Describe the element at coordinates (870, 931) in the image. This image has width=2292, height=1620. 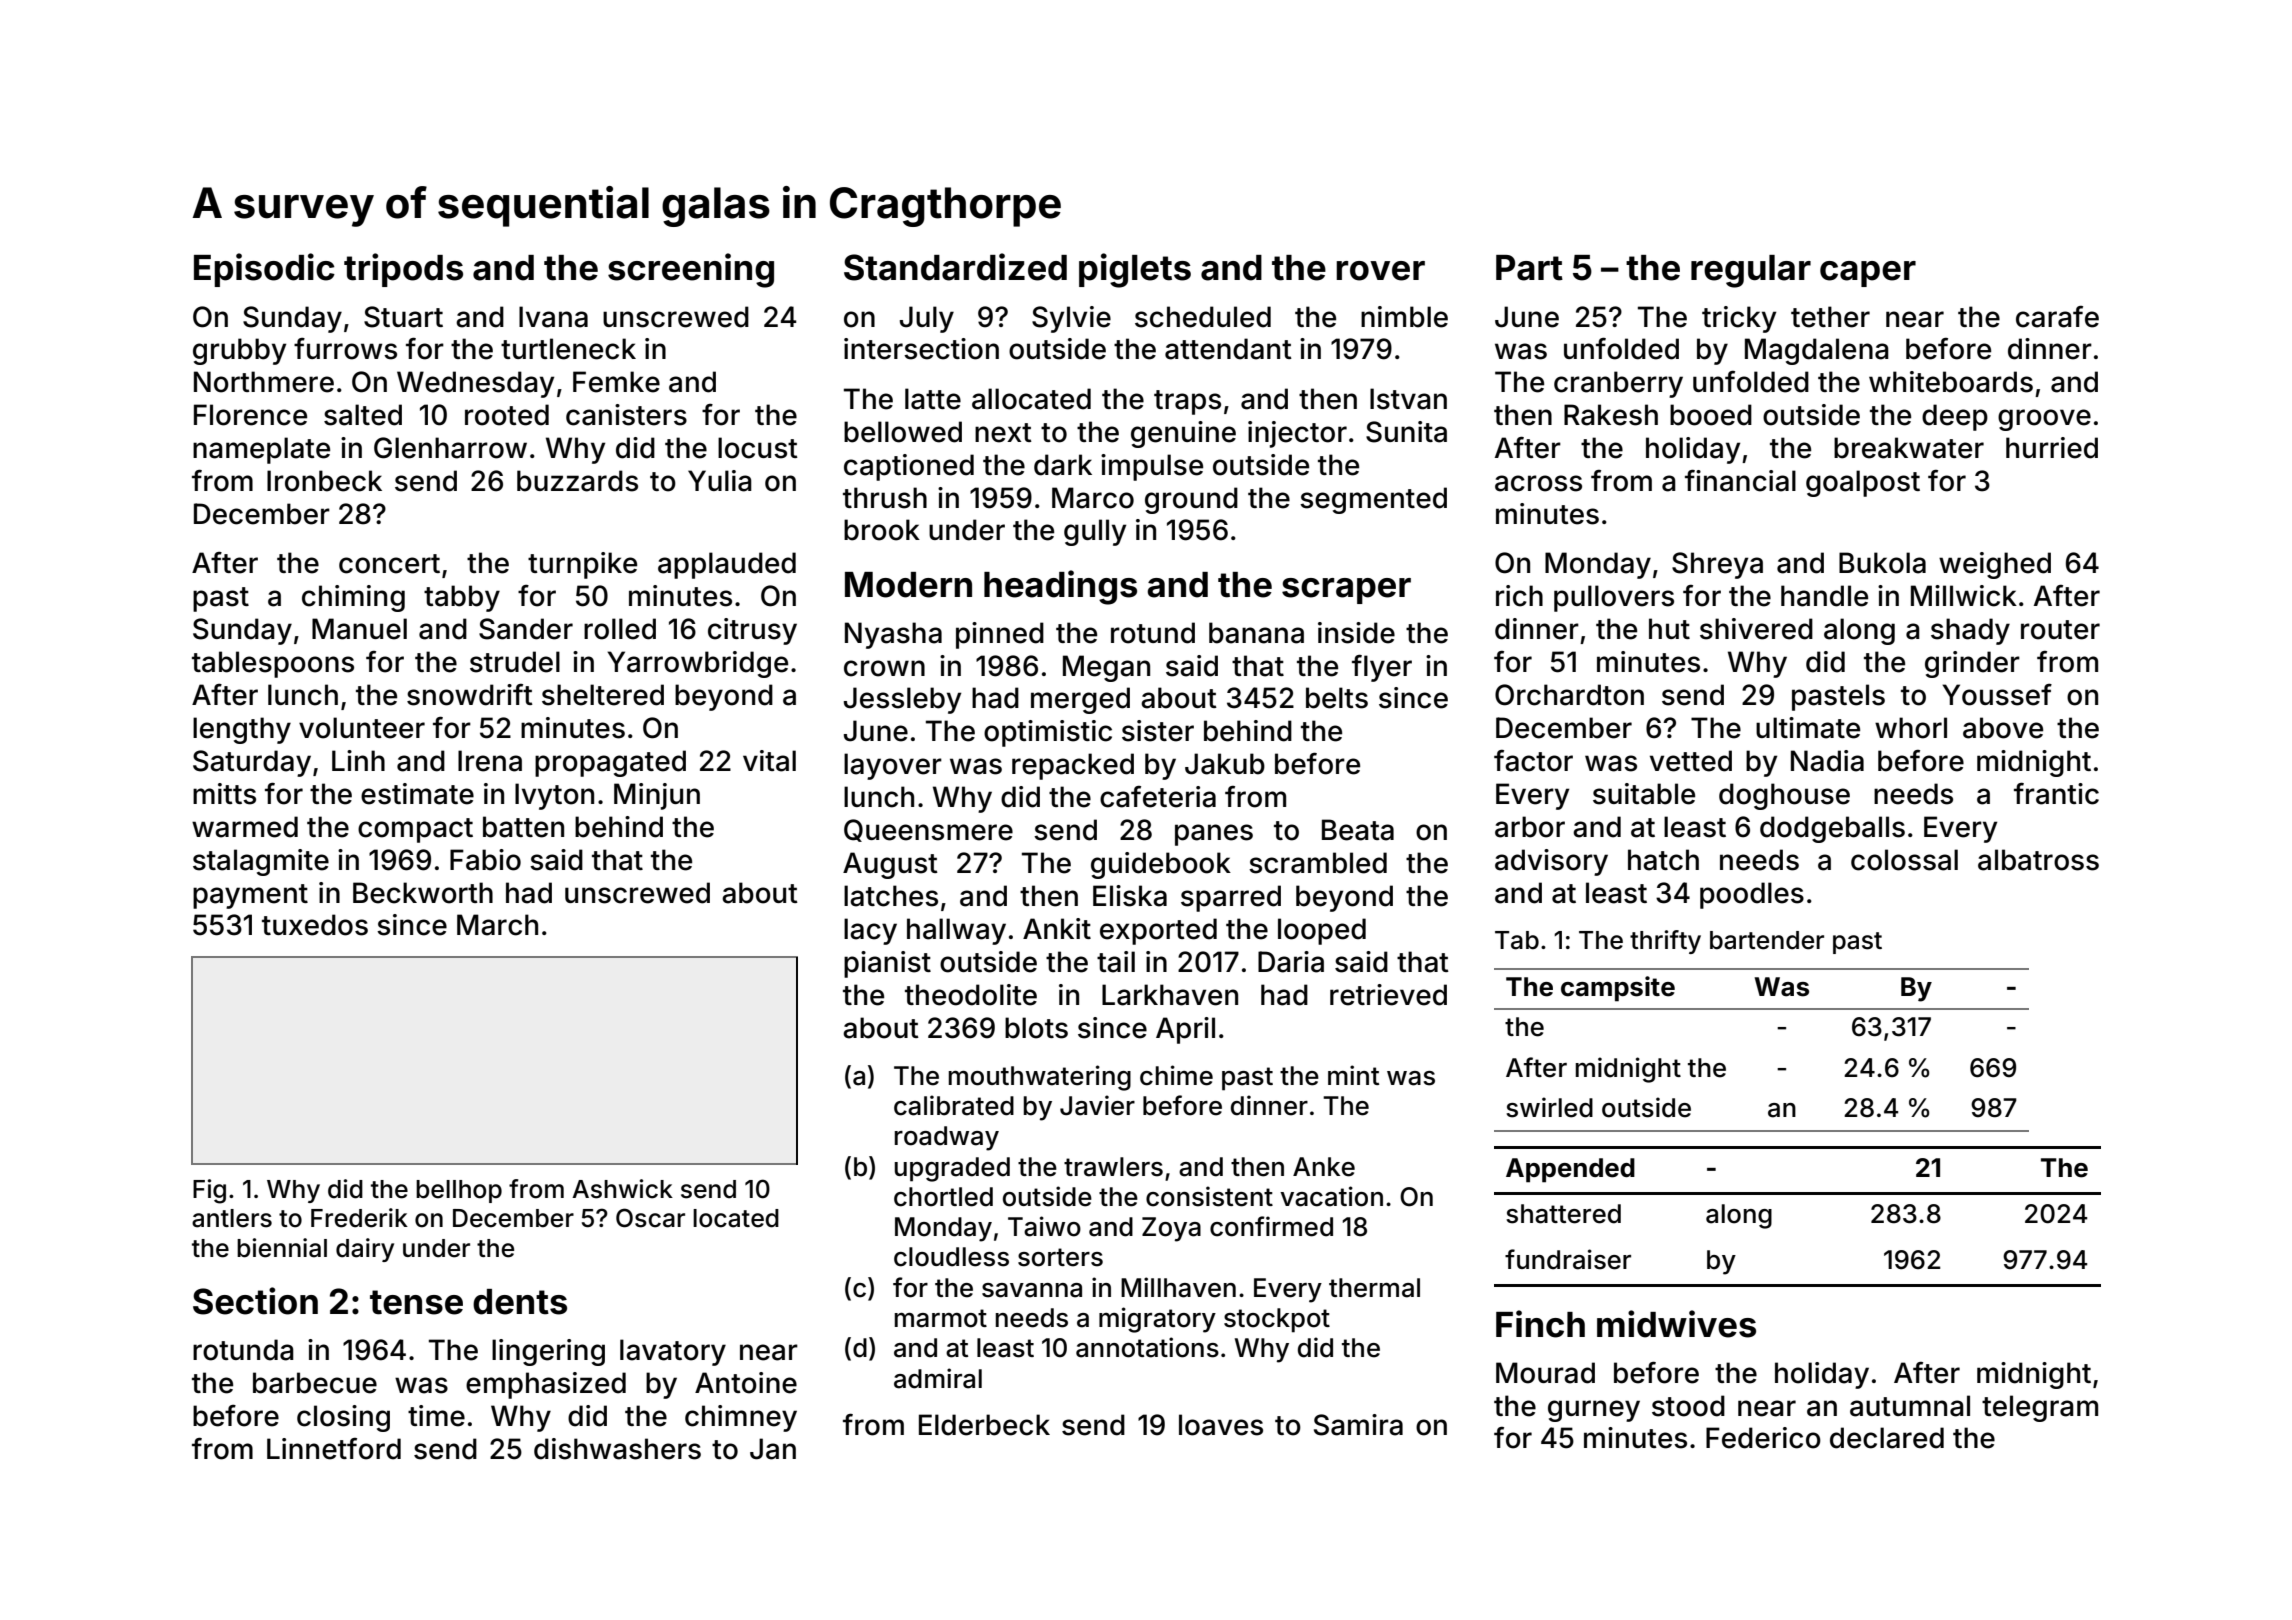
I see `lacy` at that location.
